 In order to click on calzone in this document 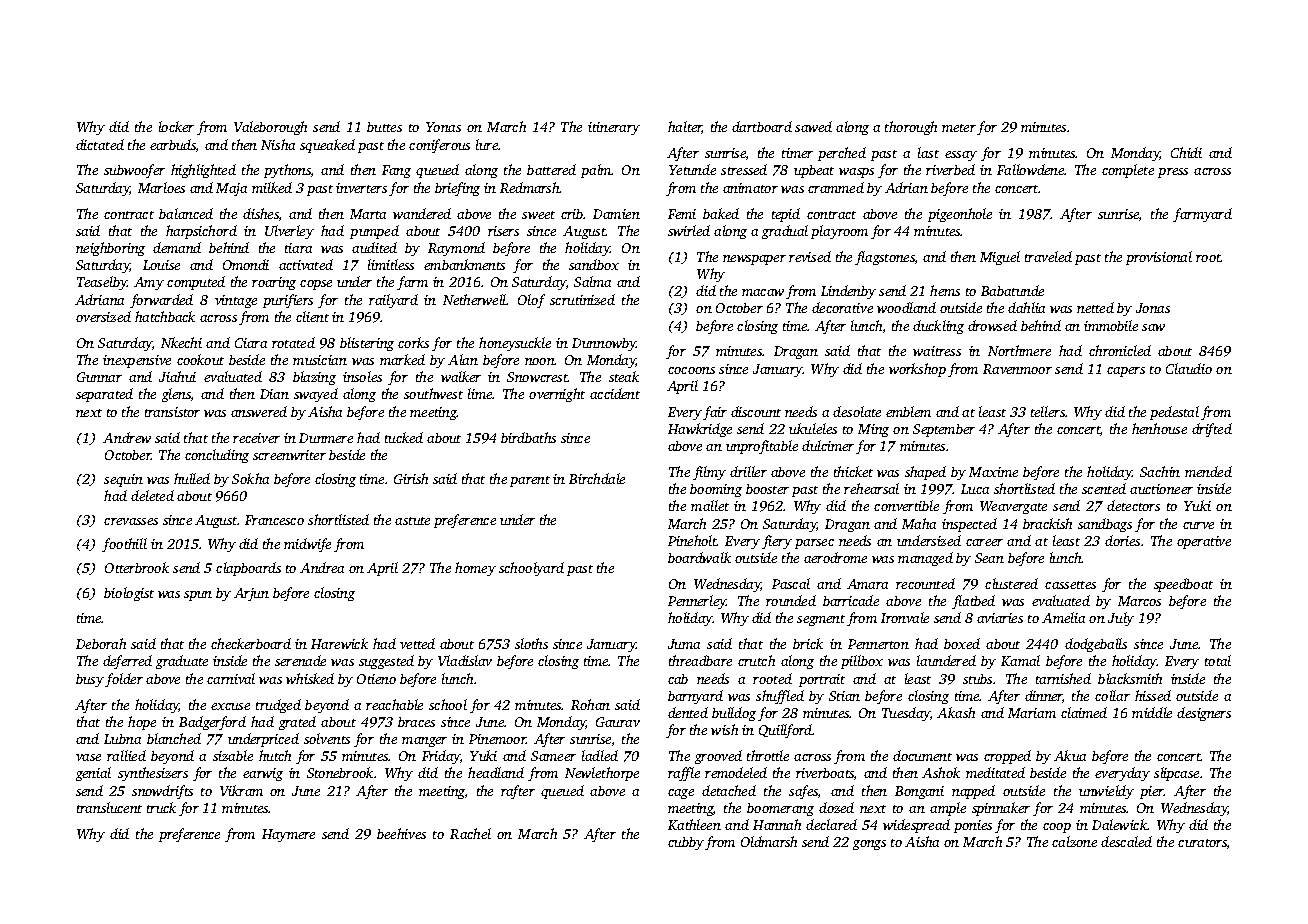, I will do `click(1074, 841)`.
